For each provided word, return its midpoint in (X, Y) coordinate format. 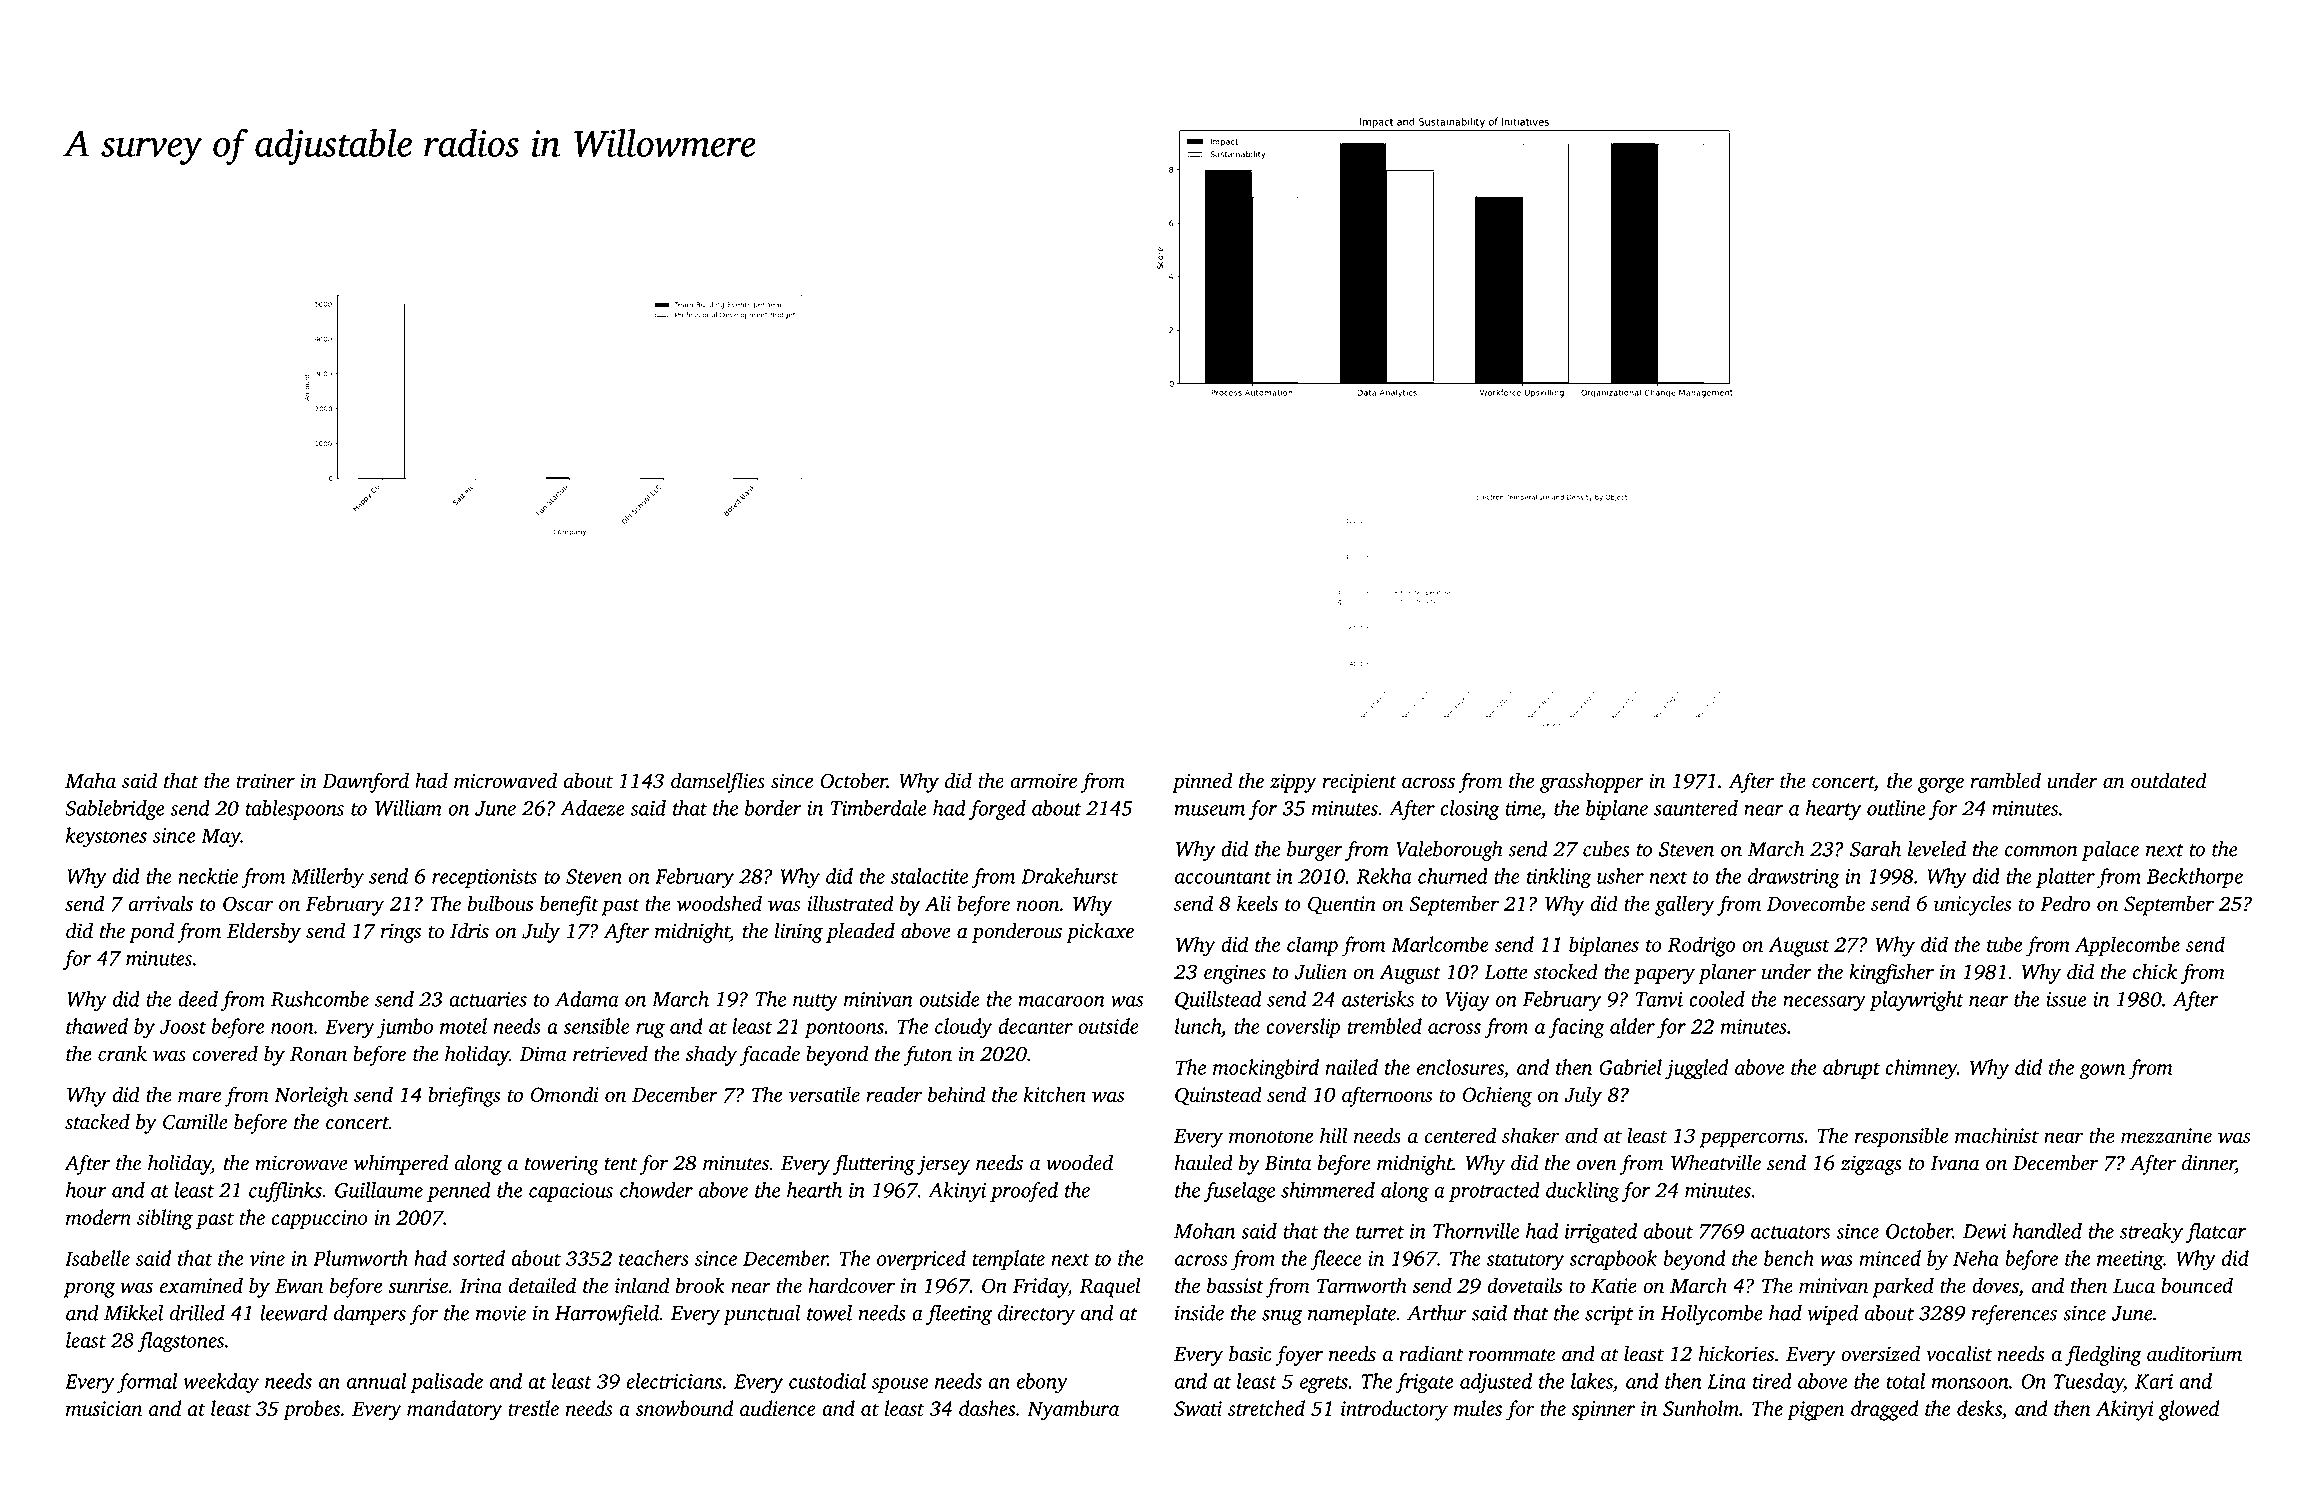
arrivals (160, 903)
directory (1036, 1315)
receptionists (484, 878)
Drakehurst (1069, 876)
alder (1632, 1026)
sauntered (1696, 808)
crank (122, 1053)
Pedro (2065, 903)
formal (147, 1383)
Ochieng (1497, 1096)
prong (89, 1290)
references (2014, 1315)
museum (1210, 810)
